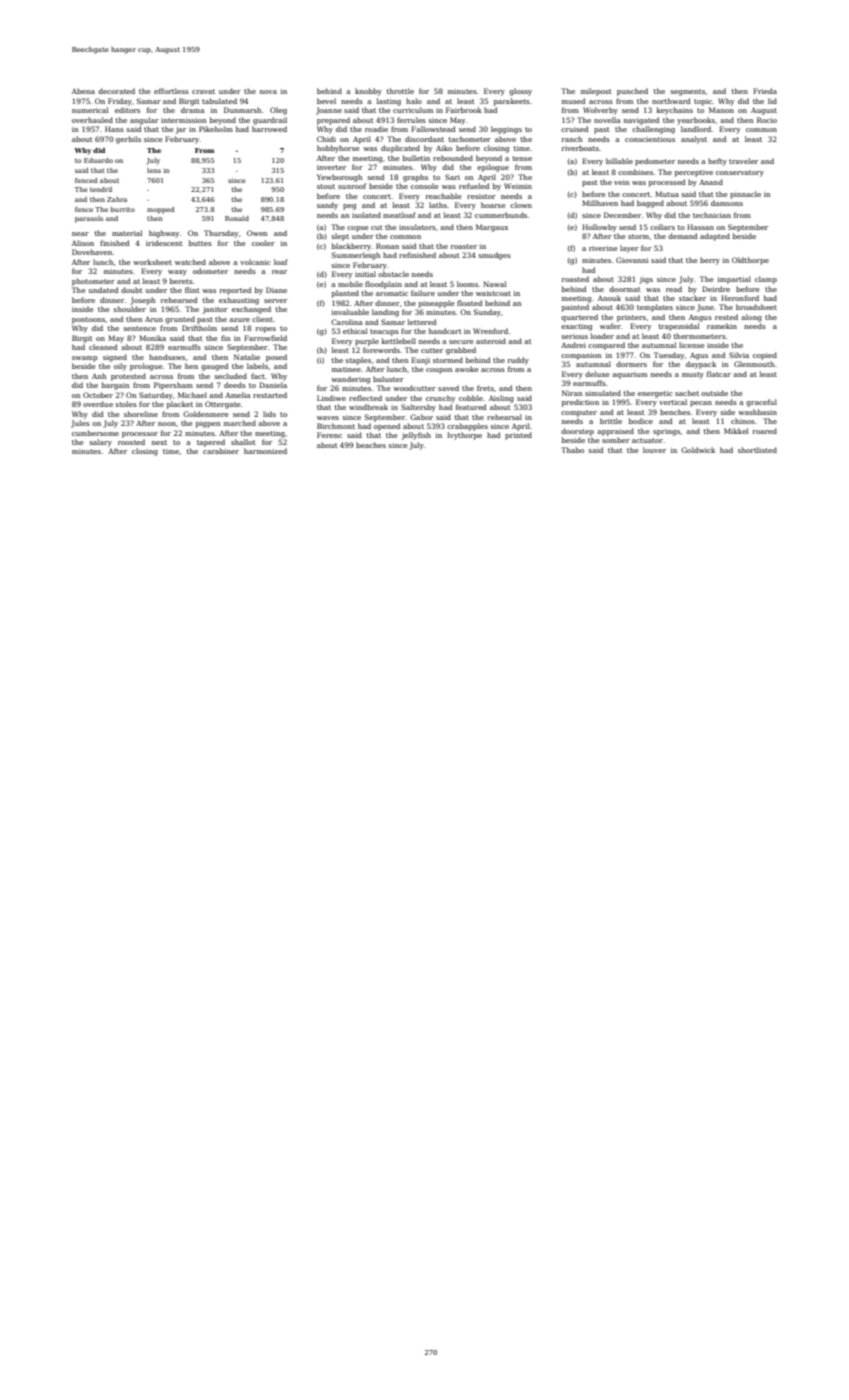 The image size is (849, 1400). Describe the element at coordinates (416, 158) in the screenshot. I see `bulletin` at that location.
